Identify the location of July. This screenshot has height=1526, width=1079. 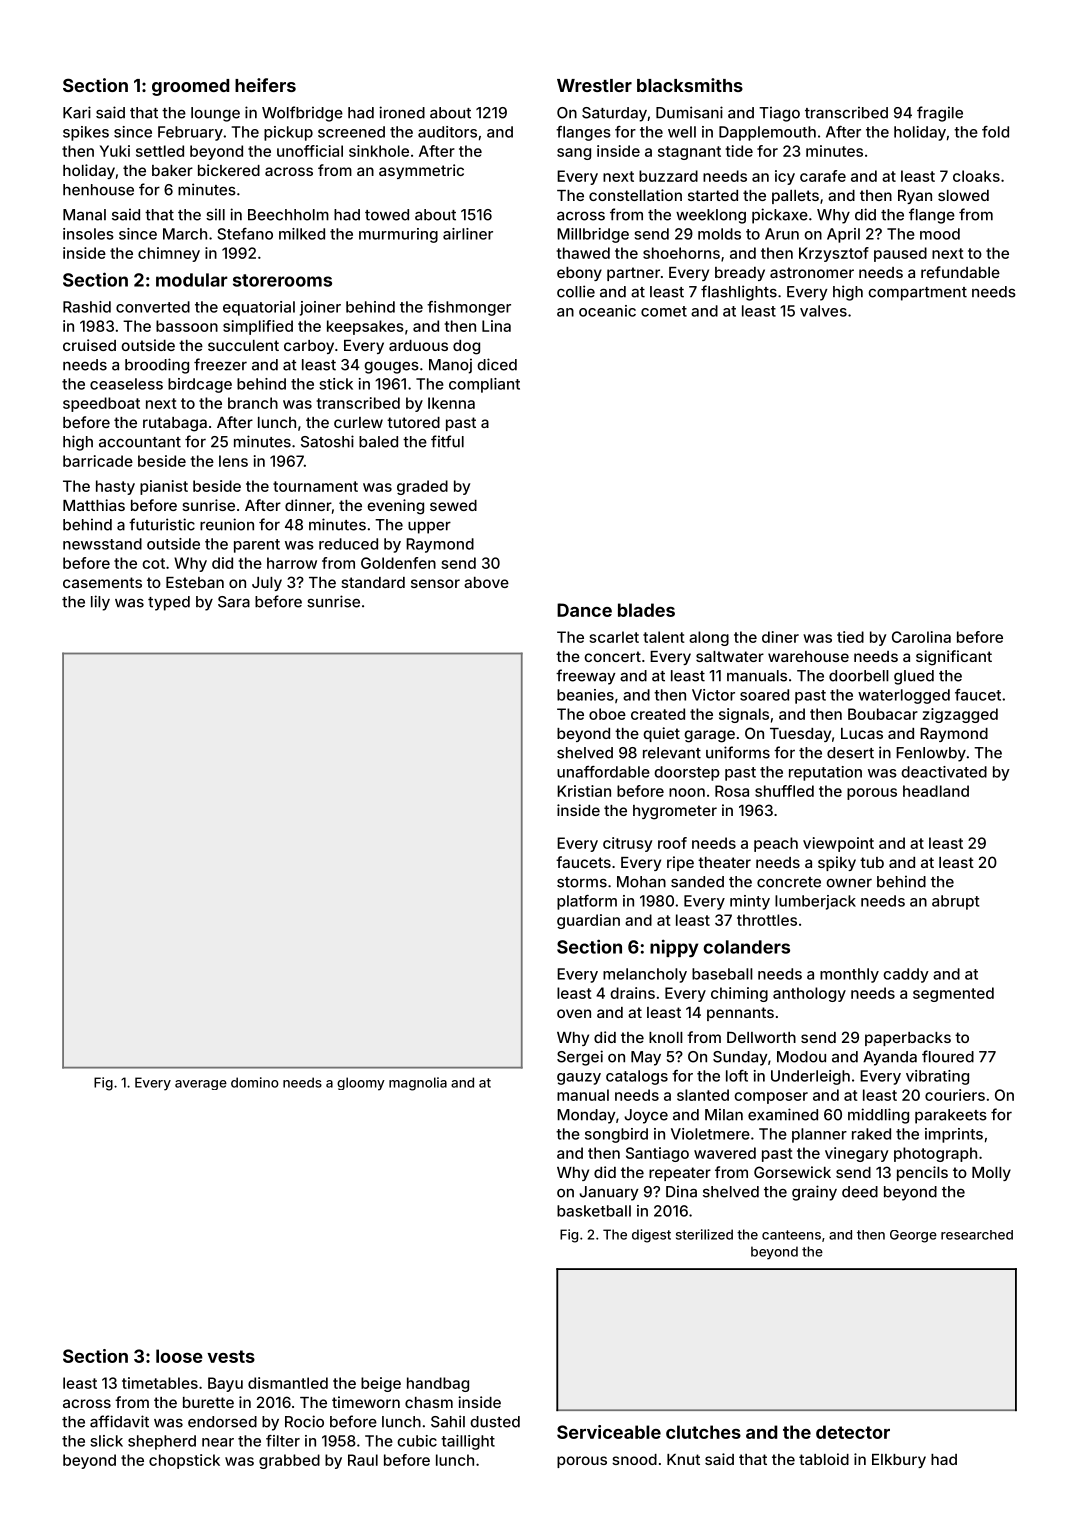
(267, 584).
